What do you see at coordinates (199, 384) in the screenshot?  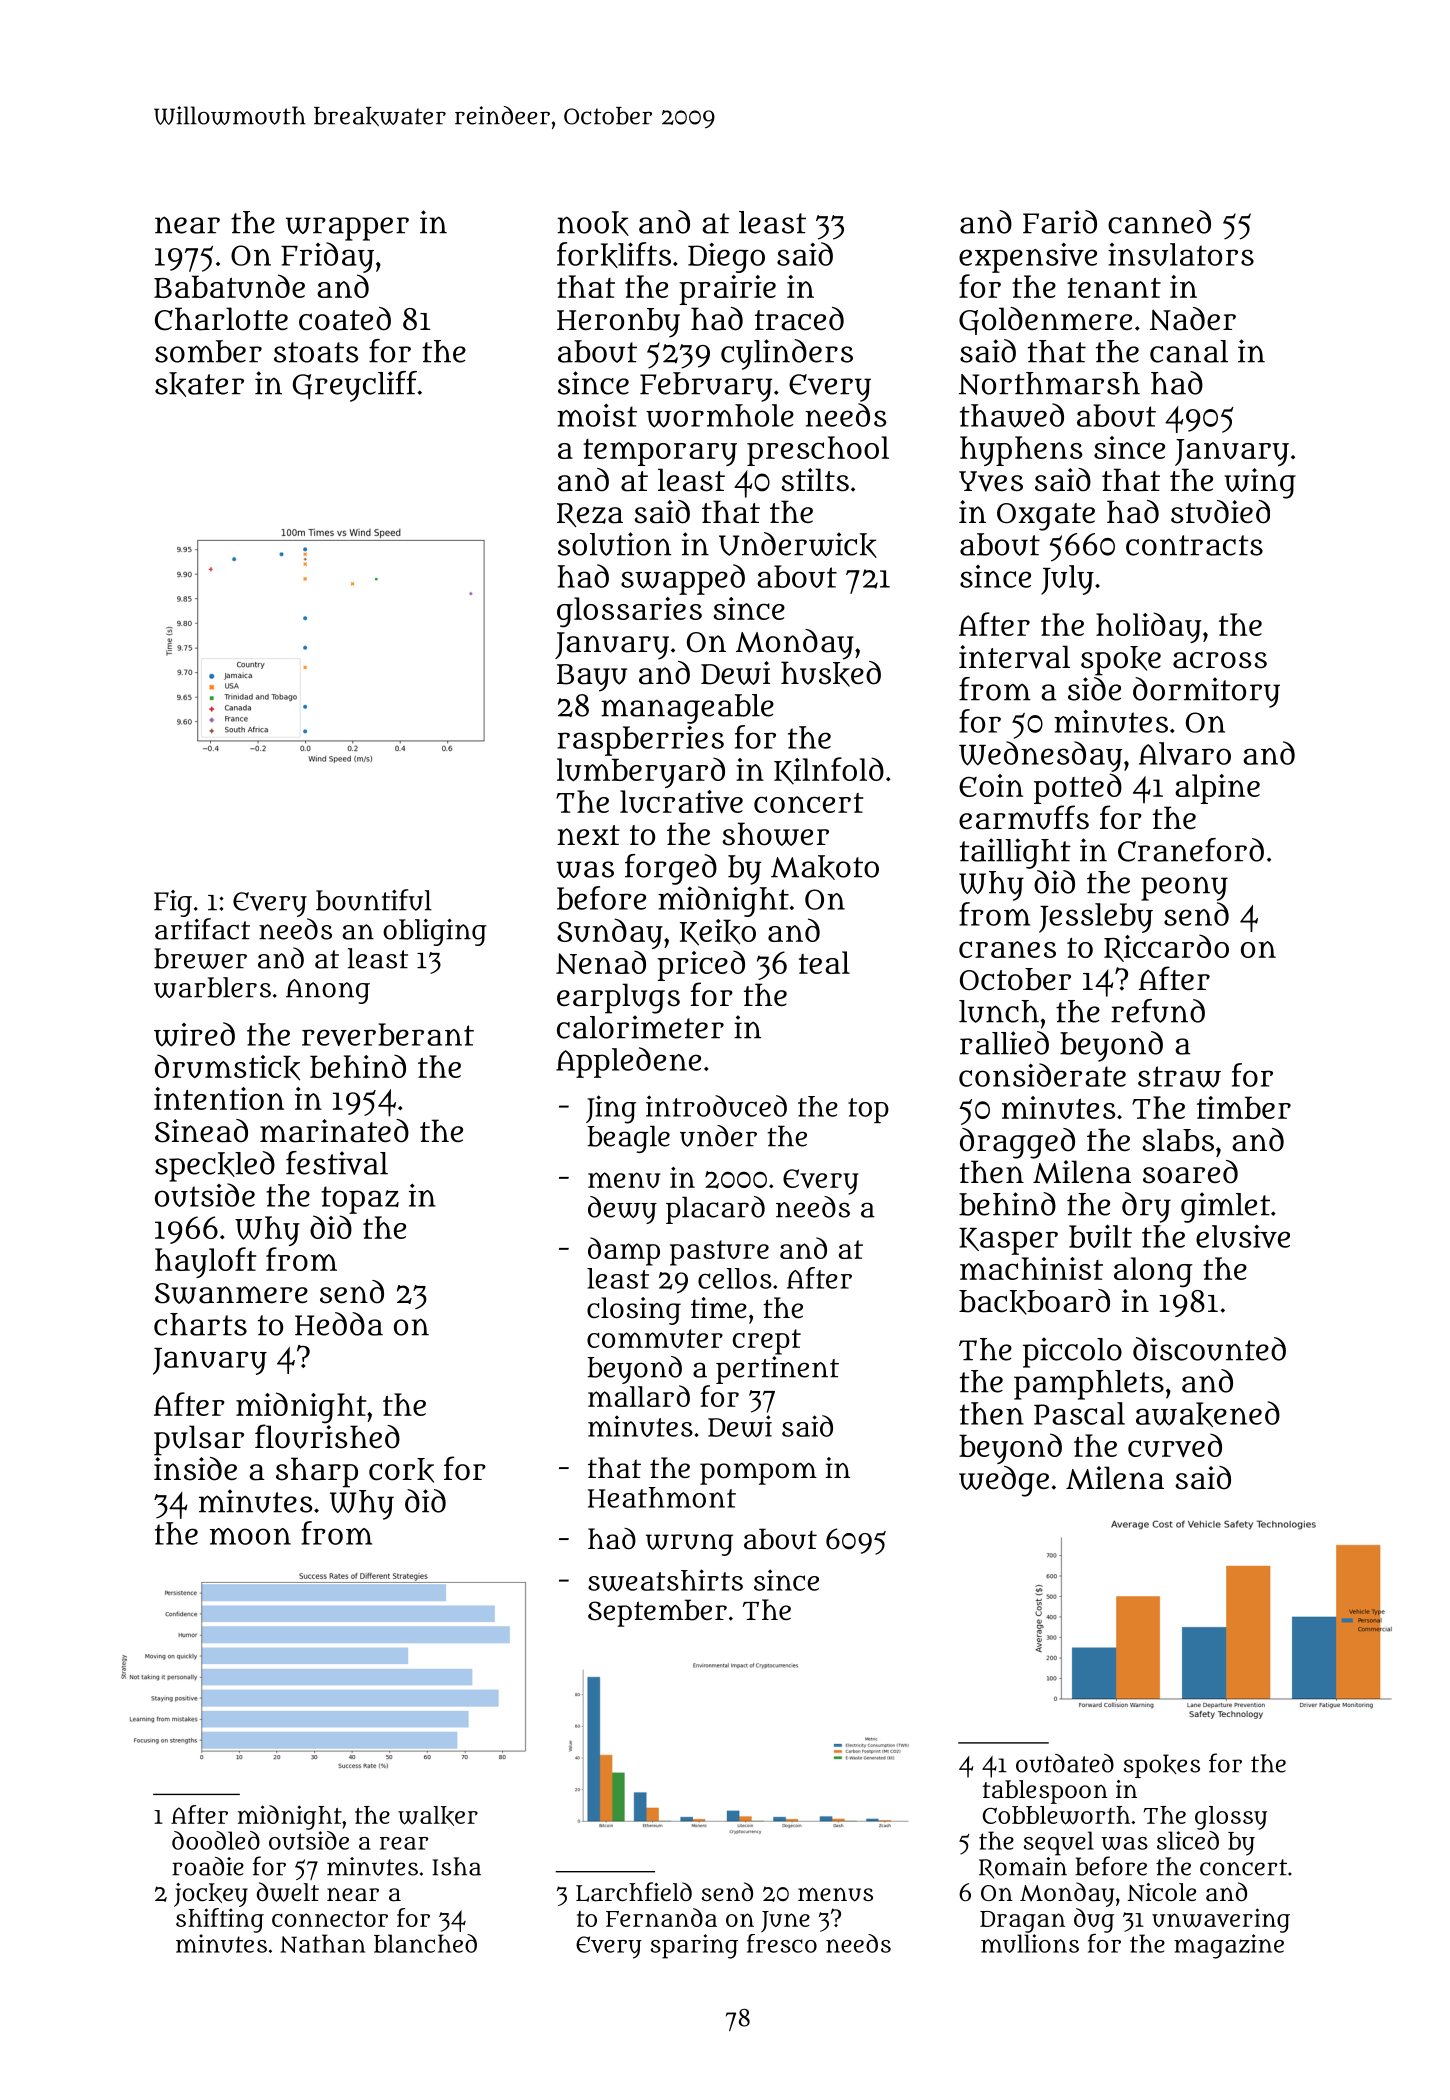 I see `skater` at bounding box center [199, 384].
